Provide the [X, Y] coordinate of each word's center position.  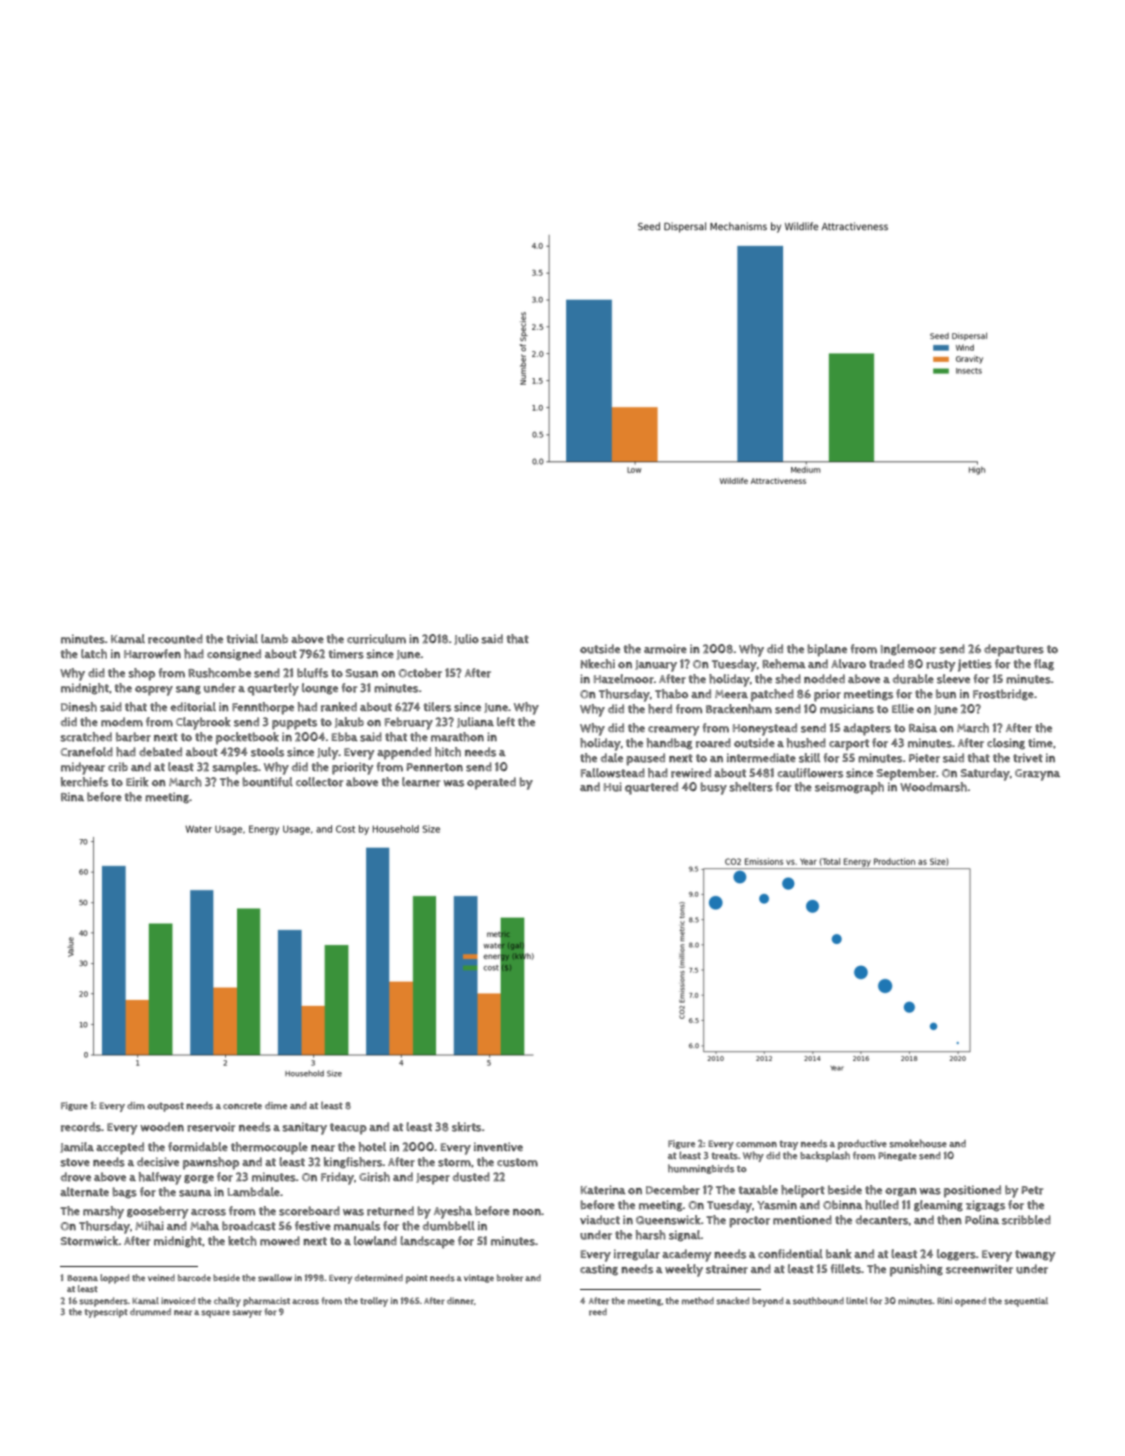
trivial [242, 639]
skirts [466, 1127]
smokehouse [918, 1143]
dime [276, 1106]
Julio [466, 639]
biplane [827, 650]
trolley [374, 1302]
